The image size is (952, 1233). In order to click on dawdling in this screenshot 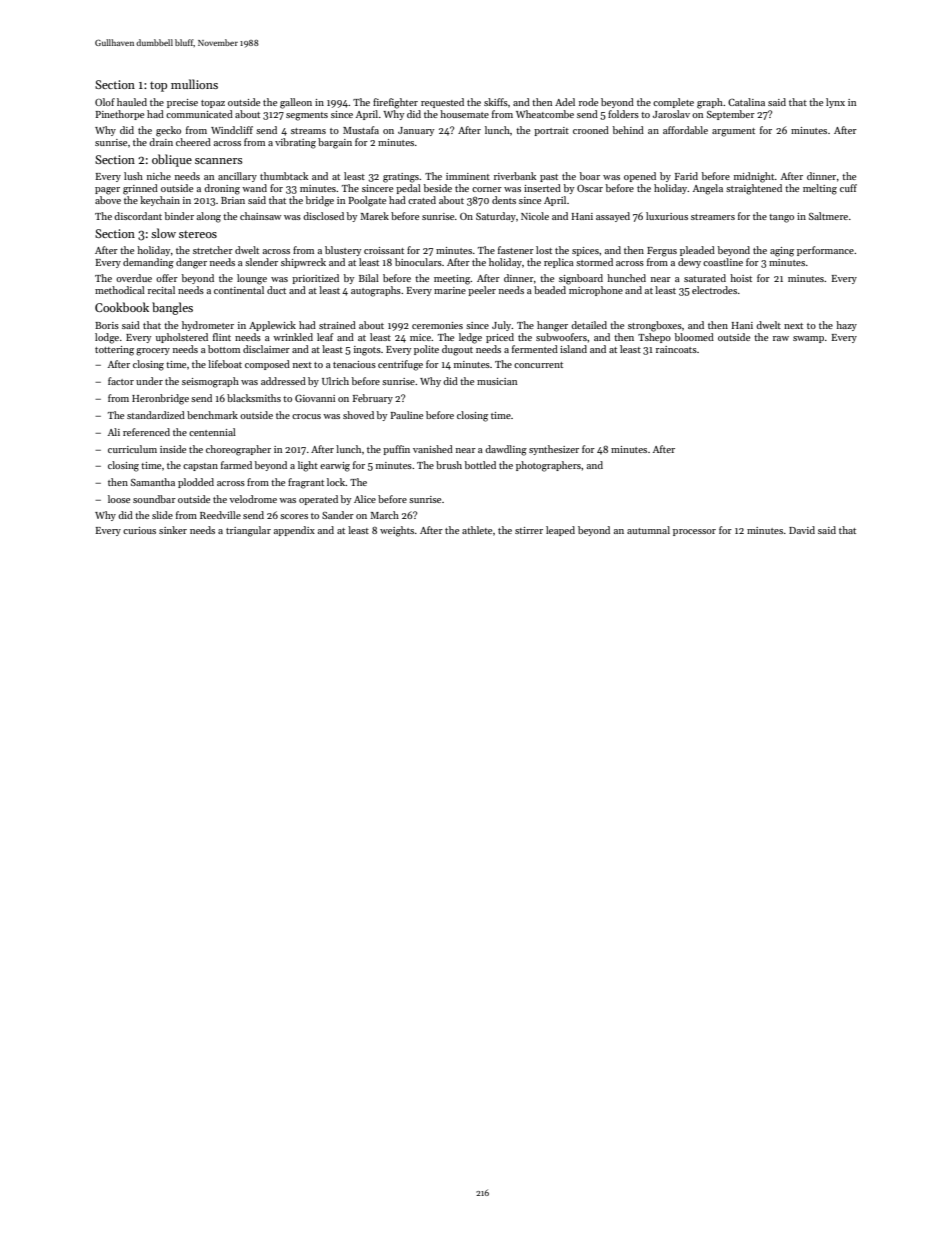, I will do `click(506, 450)`.
